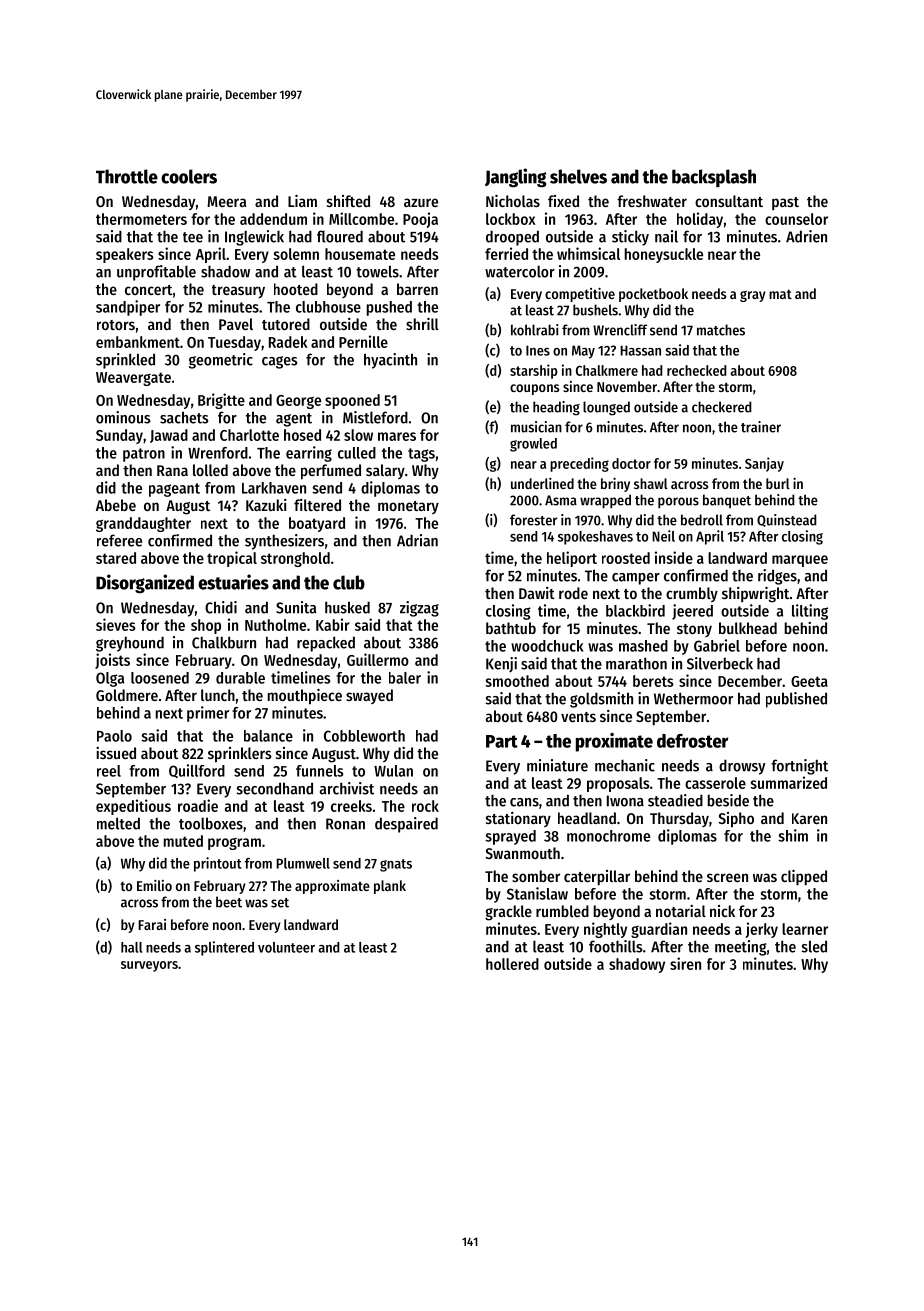  Describe the element at coordinates (274, 788) in the image. I see `secondhand` at that location.
